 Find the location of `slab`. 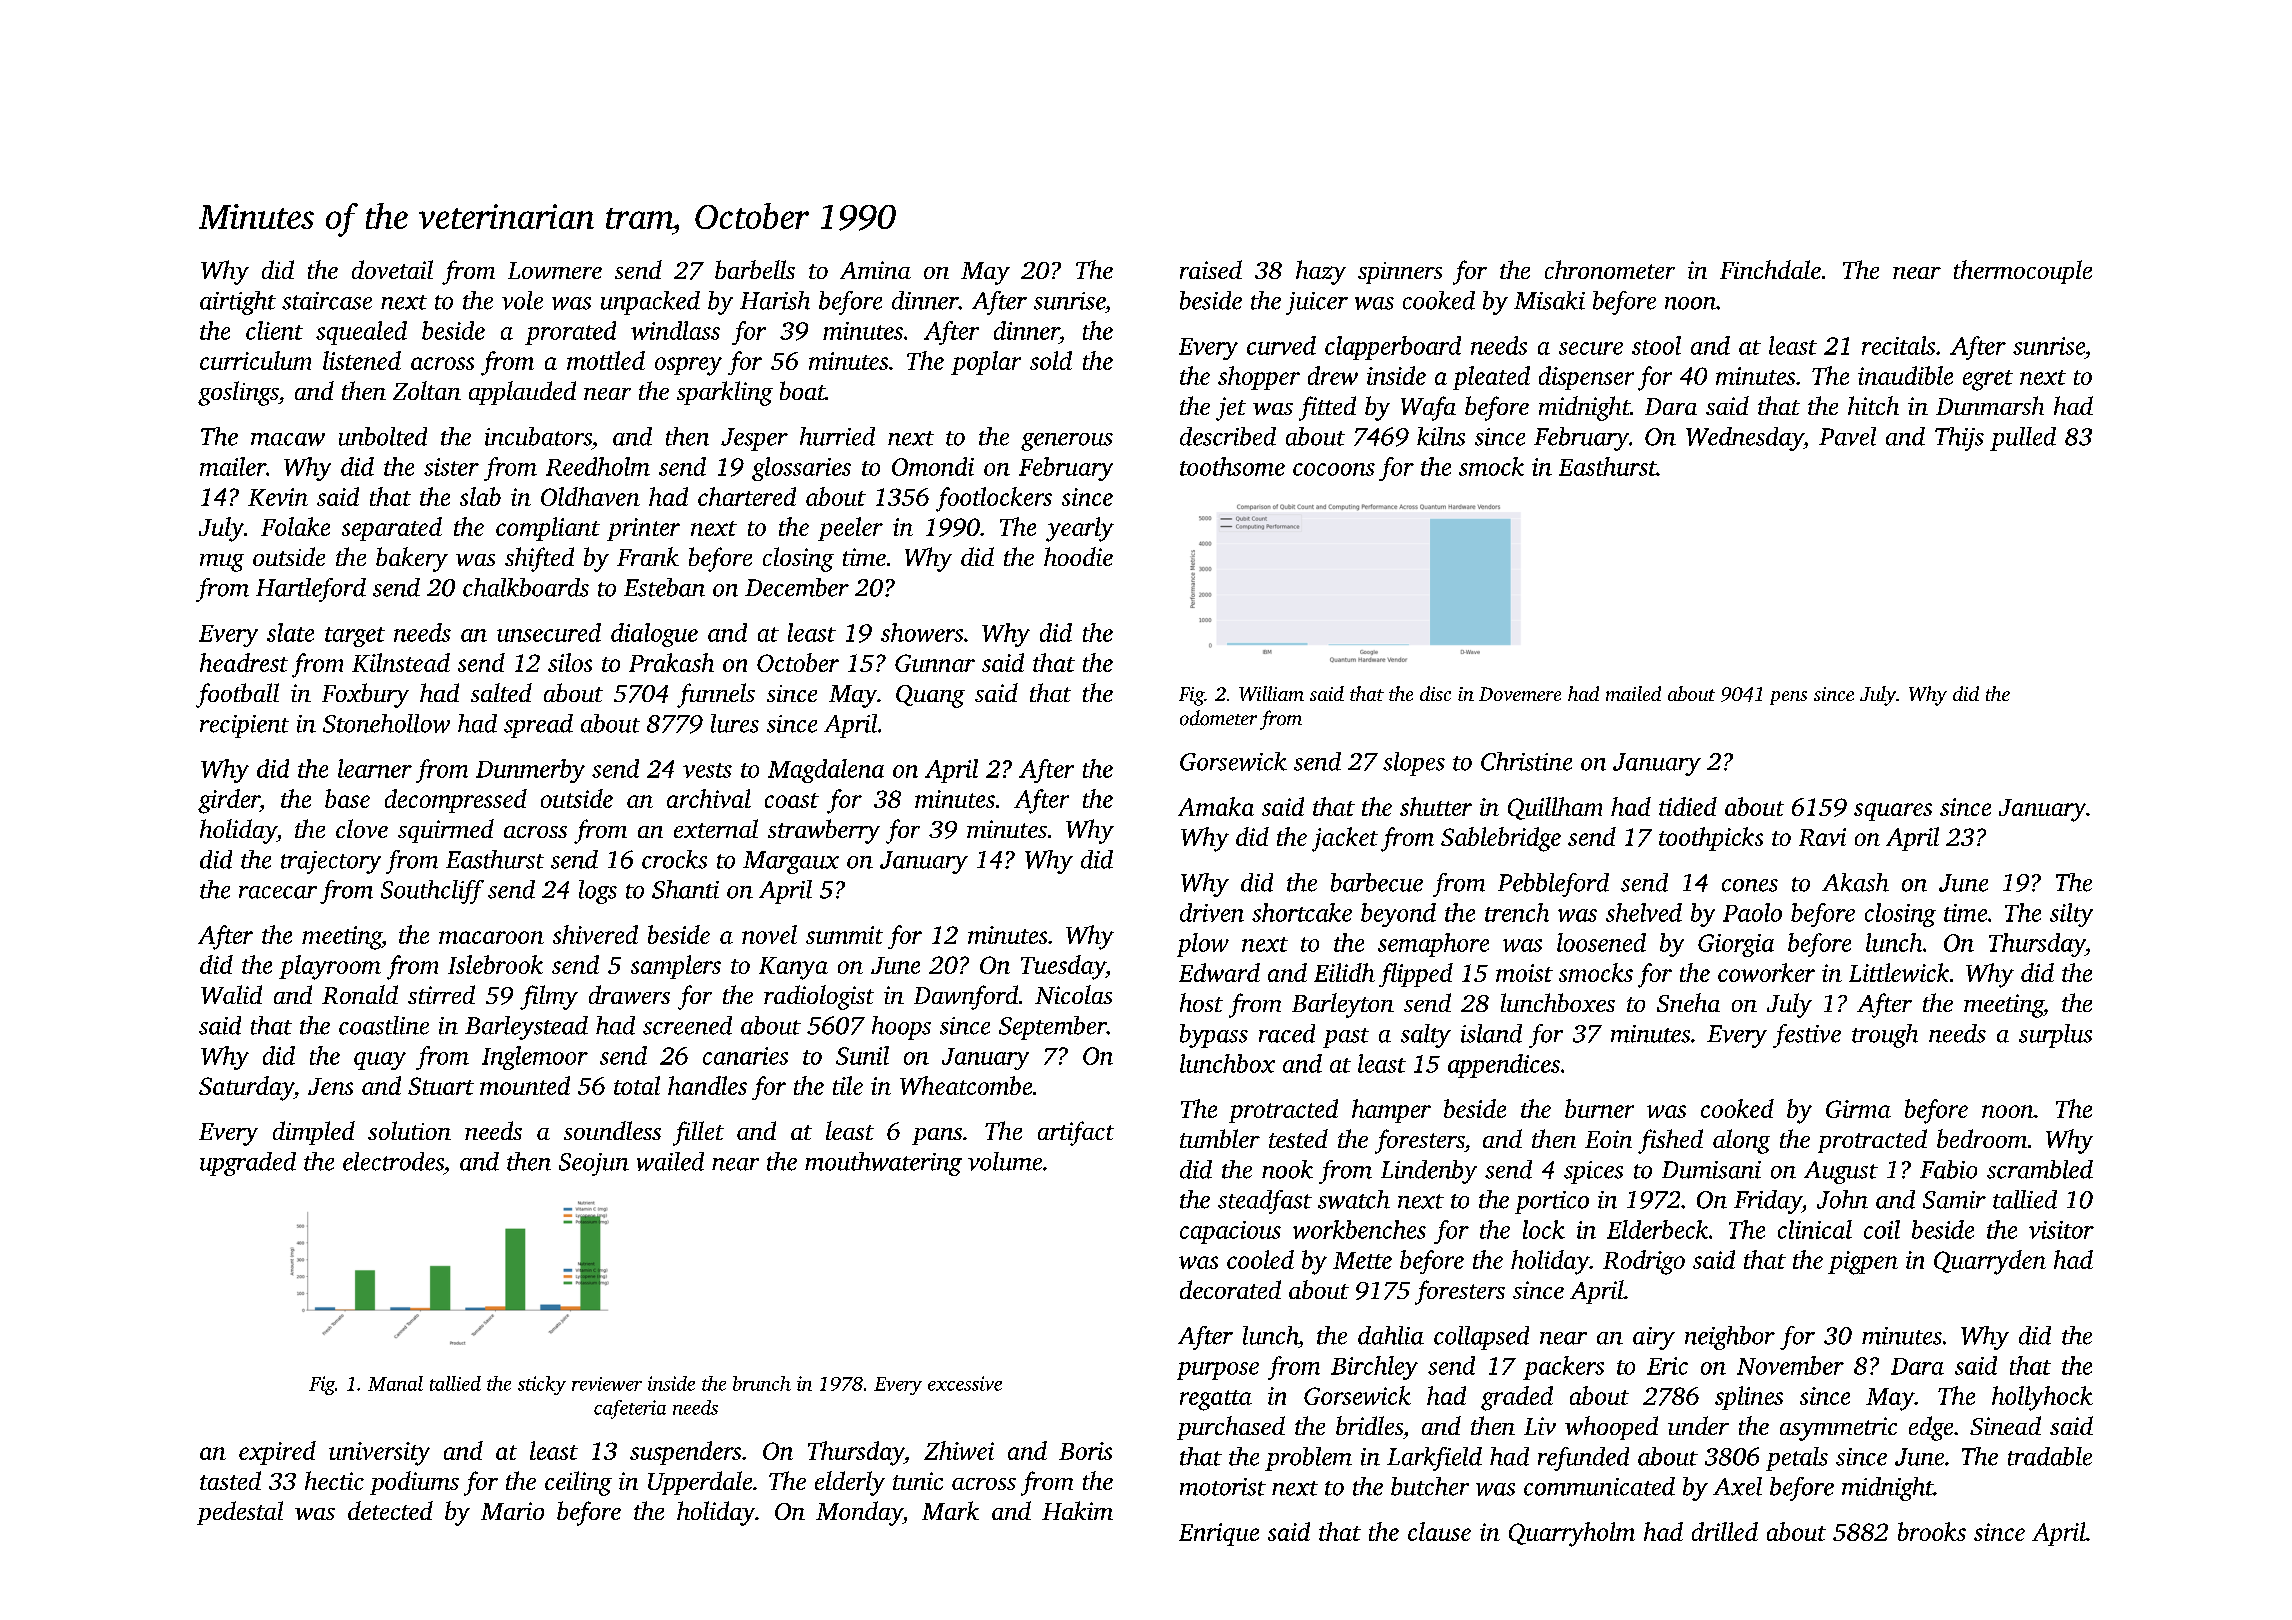

slab is located at coordinates (480, 496).
